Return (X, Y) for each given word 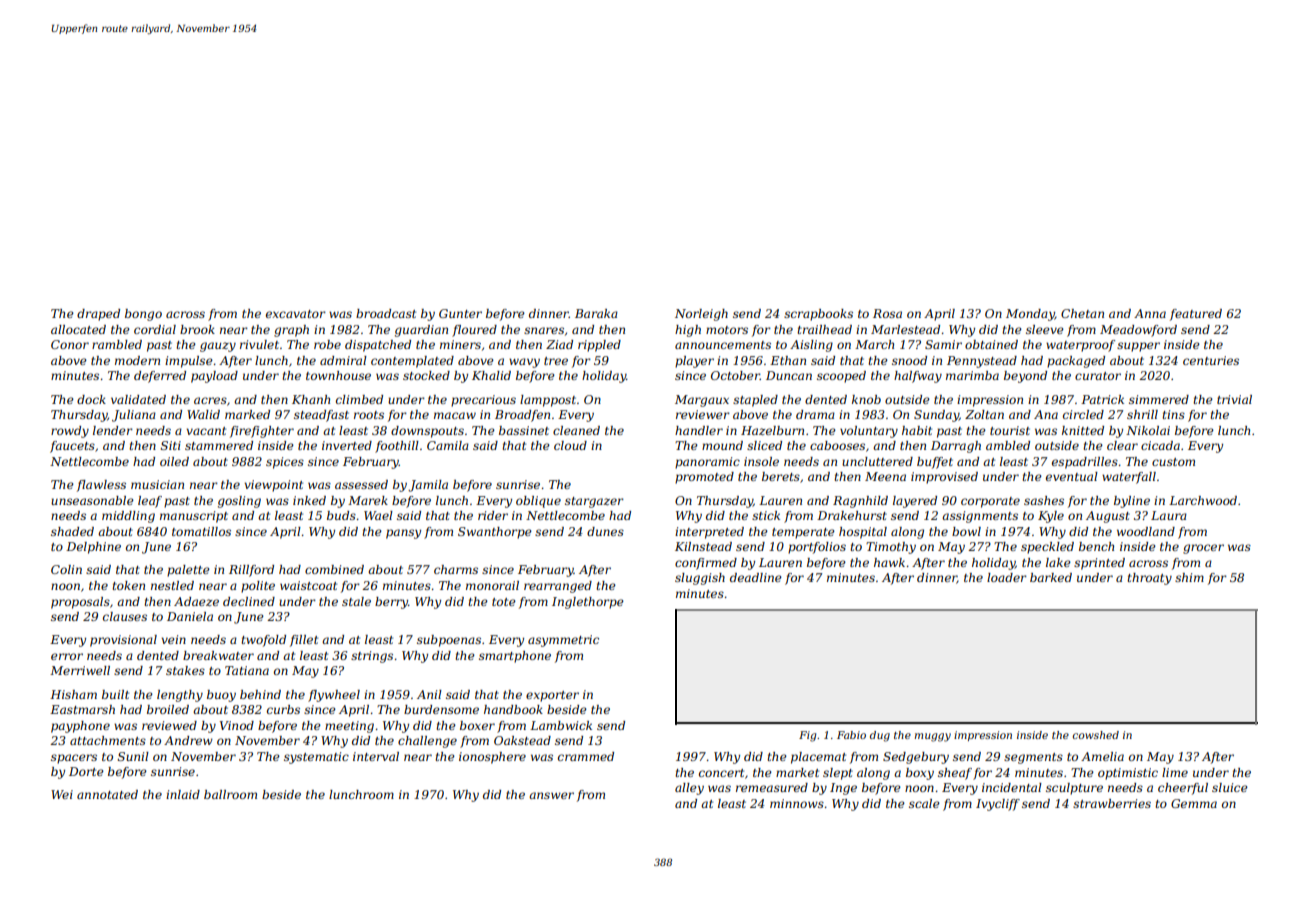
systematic (316, 758)
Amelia (1102, 756)
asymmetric (563, 641)
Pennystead (982, 362)
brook (197, 329)
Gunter (460, 313)
